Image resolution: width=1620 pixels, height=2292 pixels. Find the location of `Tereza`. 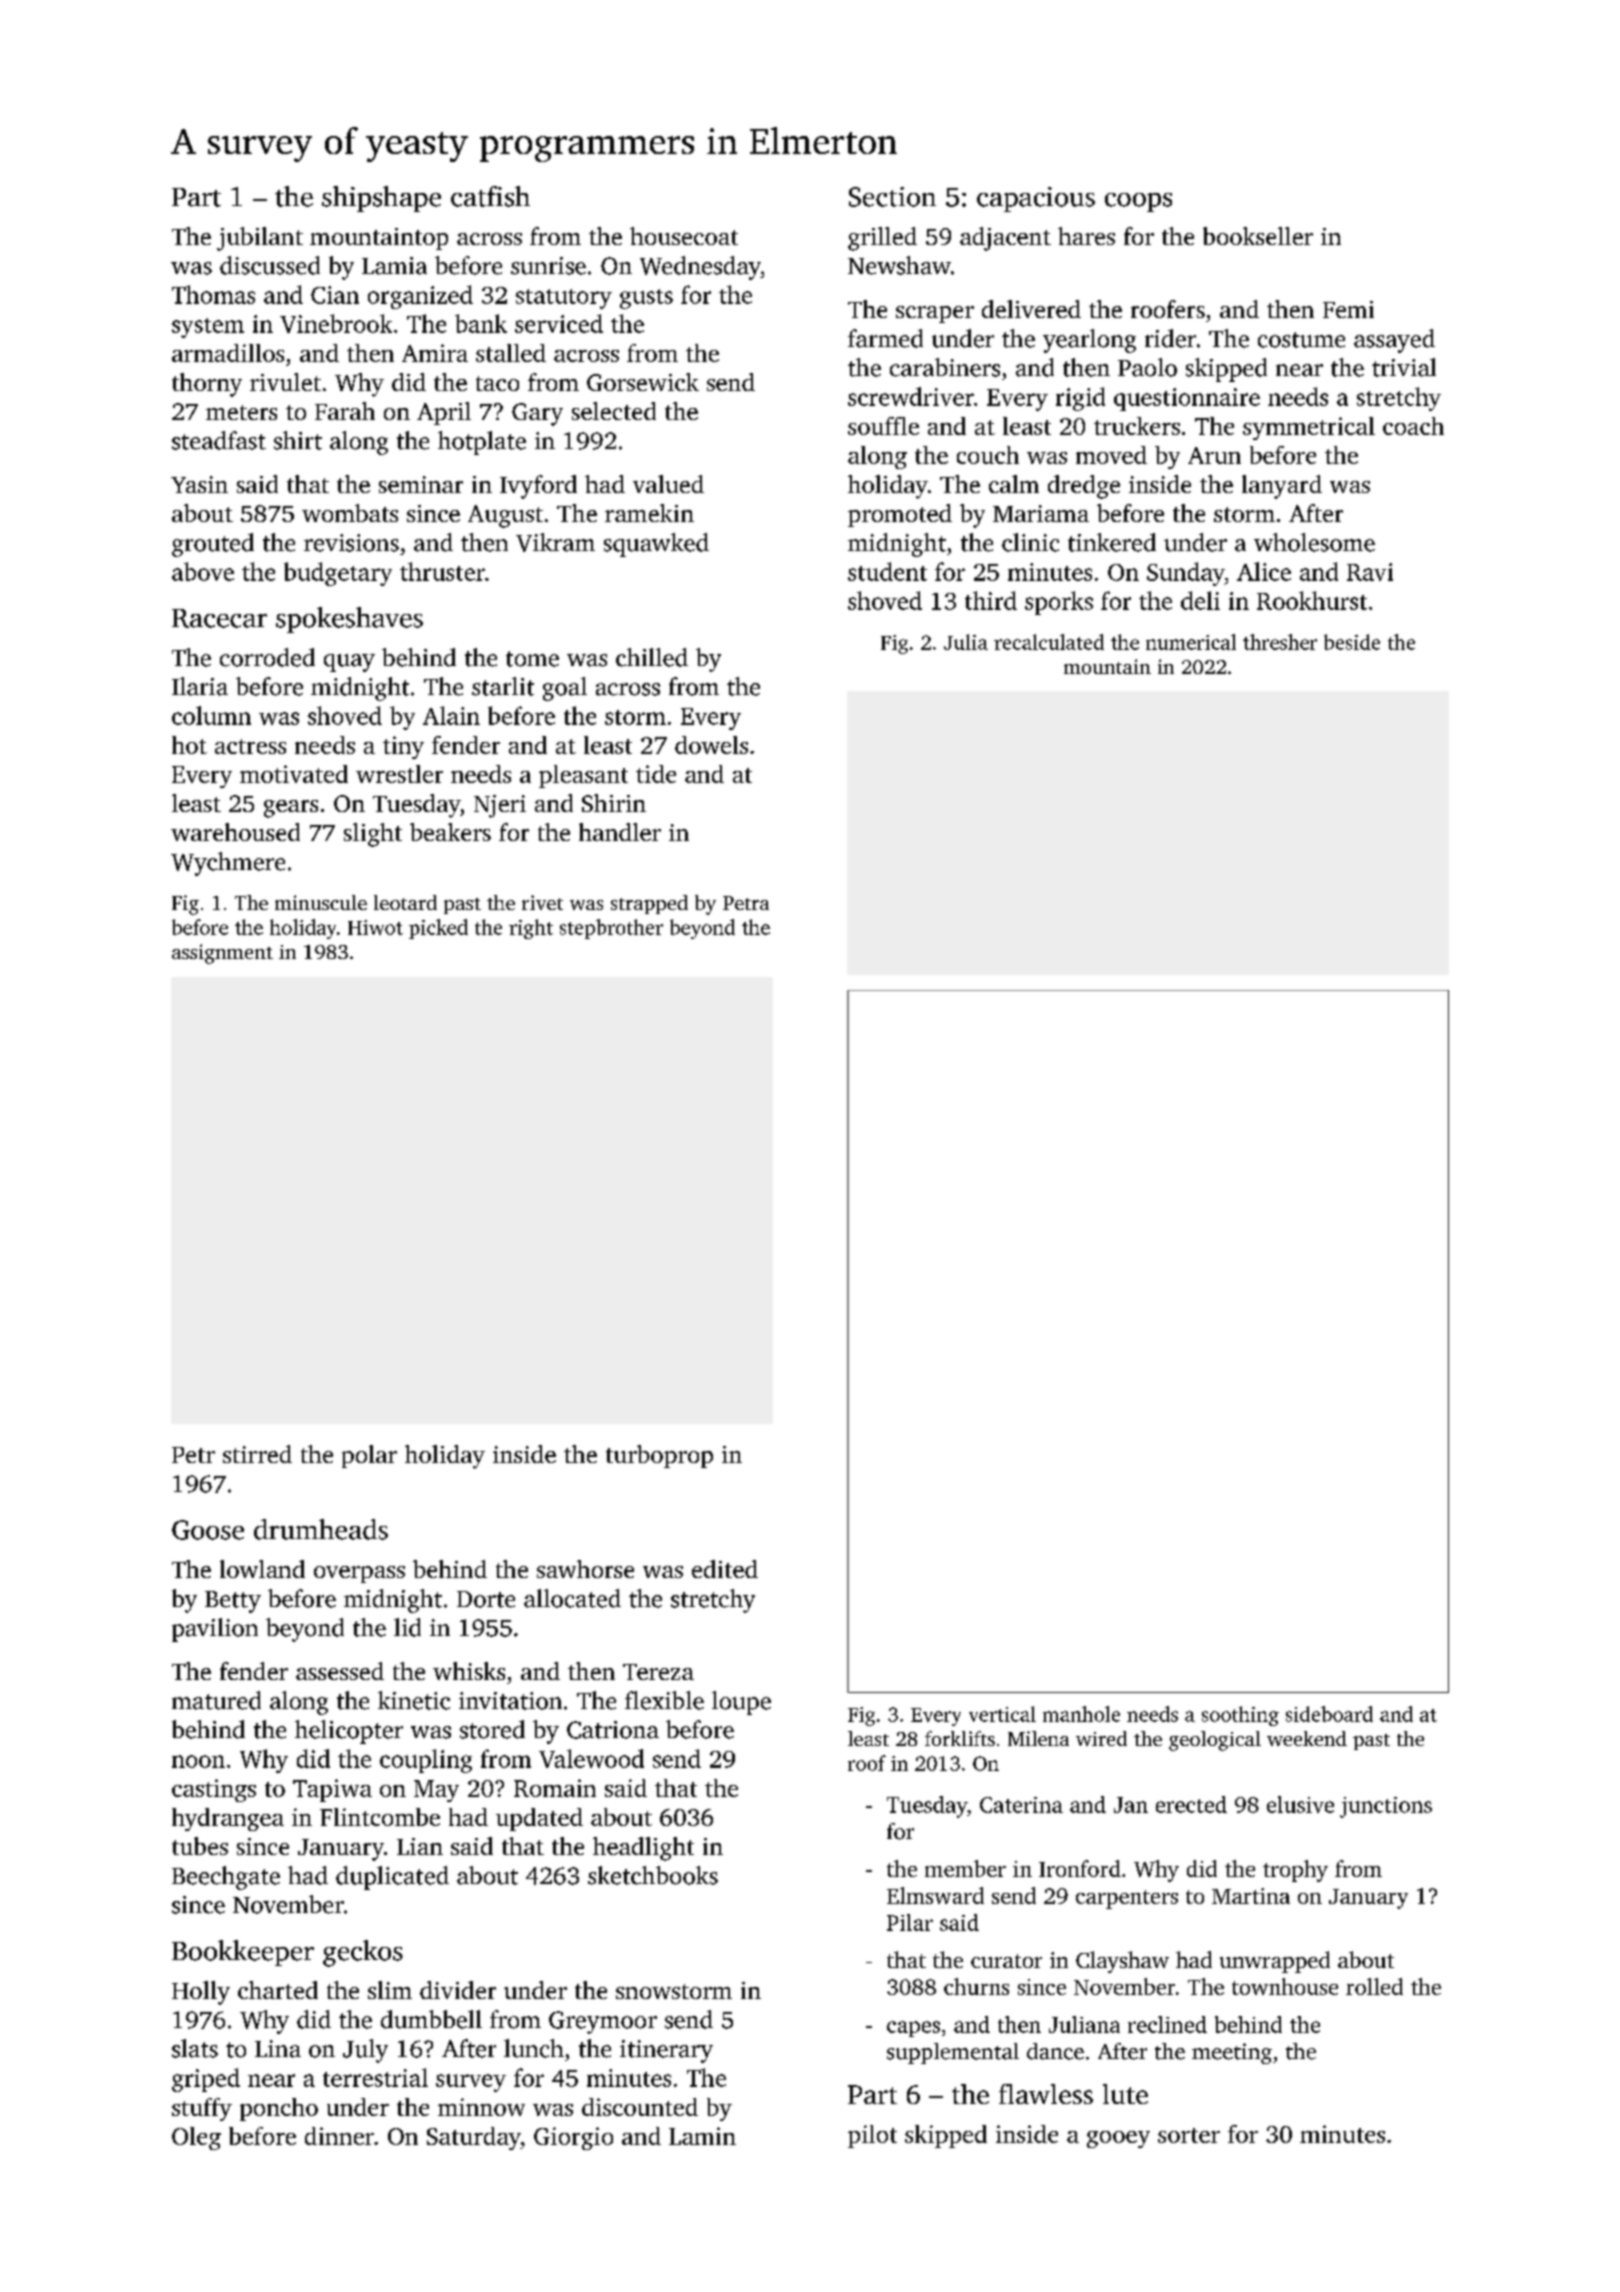

Tereza is located at coordinates (658, 1672).
